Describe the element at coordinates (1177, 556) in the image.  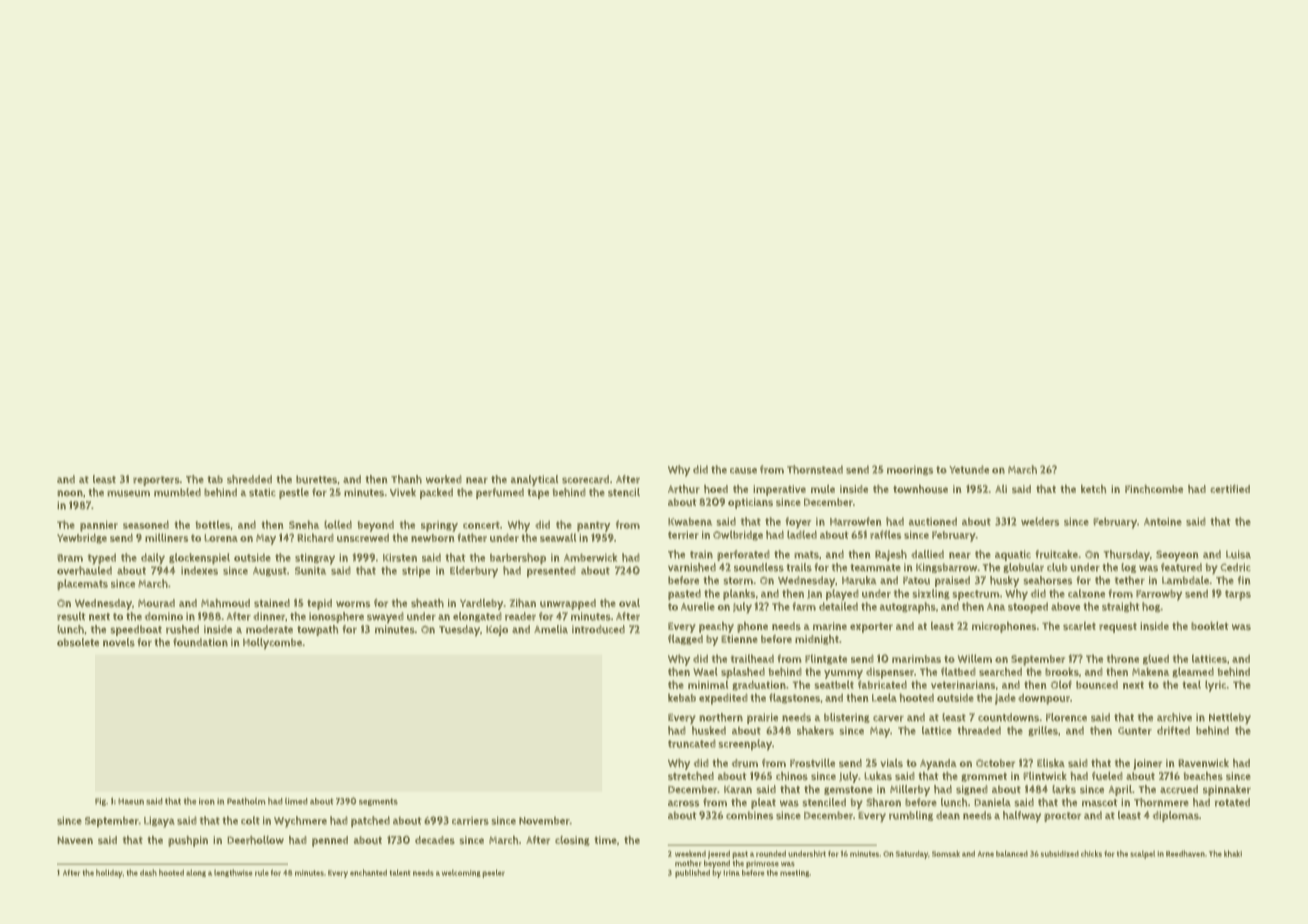
I see `Seoyeon` at that location.
